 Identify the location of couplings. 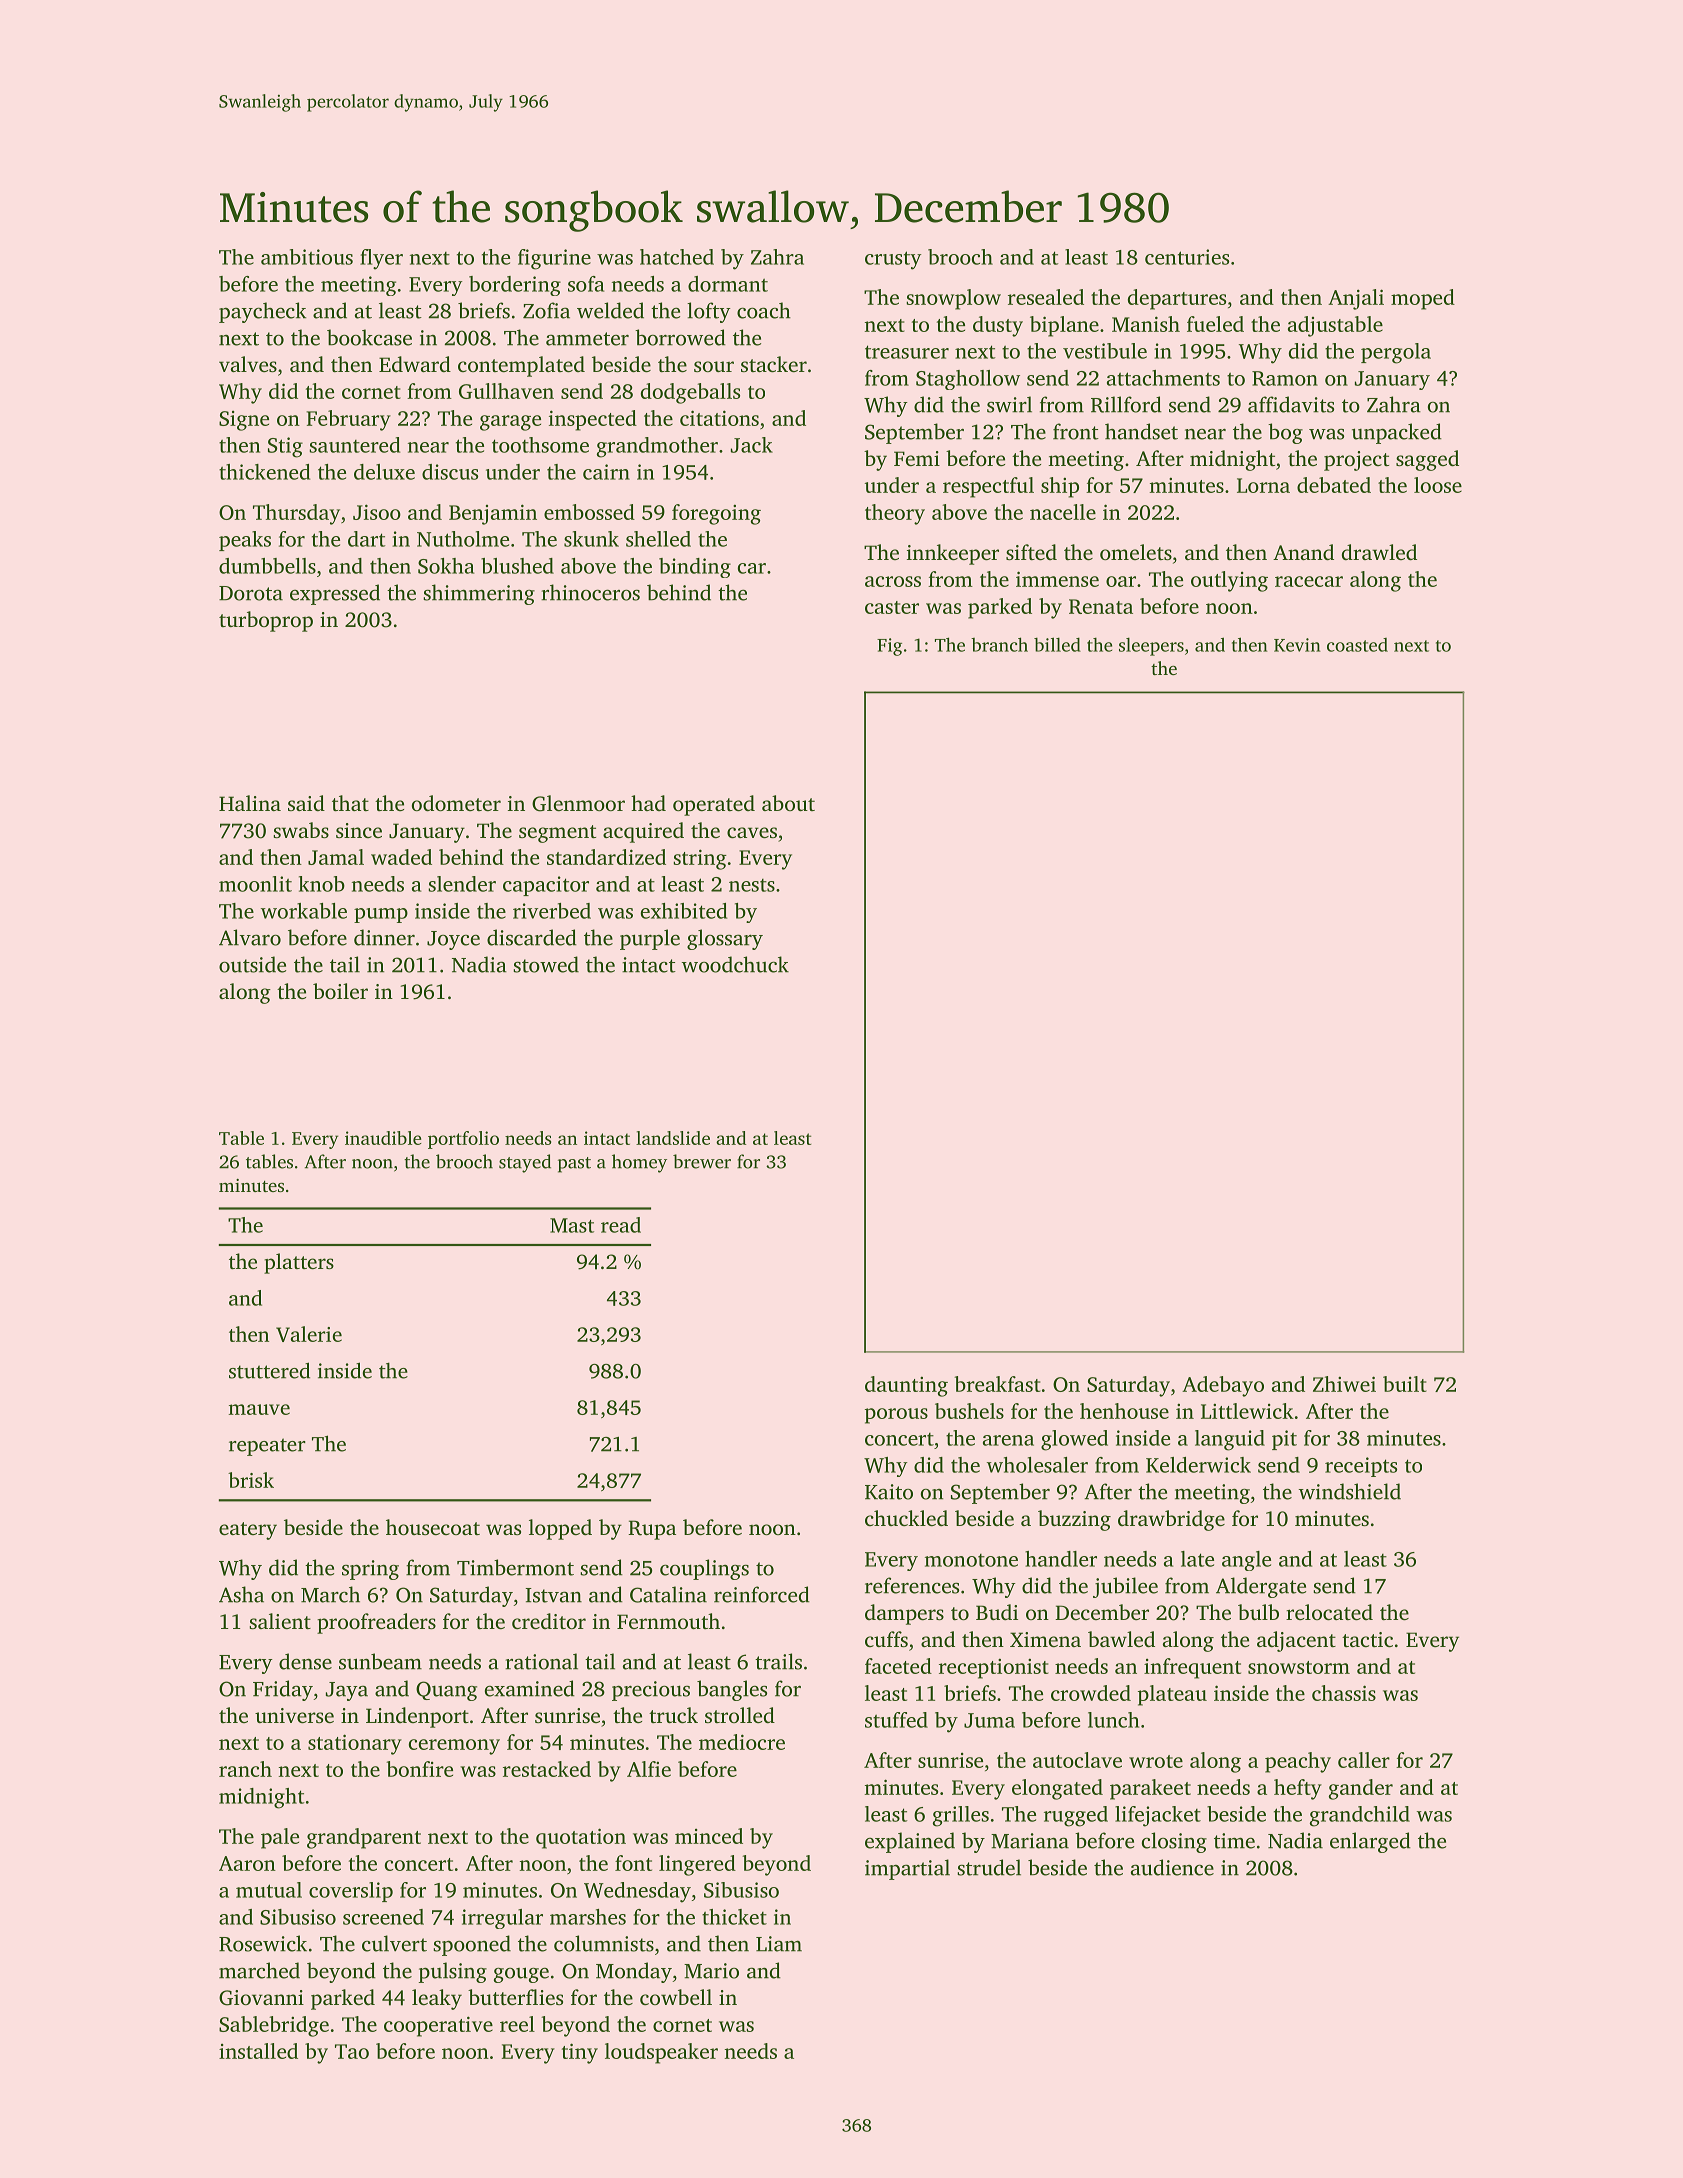
(704, 1569).
